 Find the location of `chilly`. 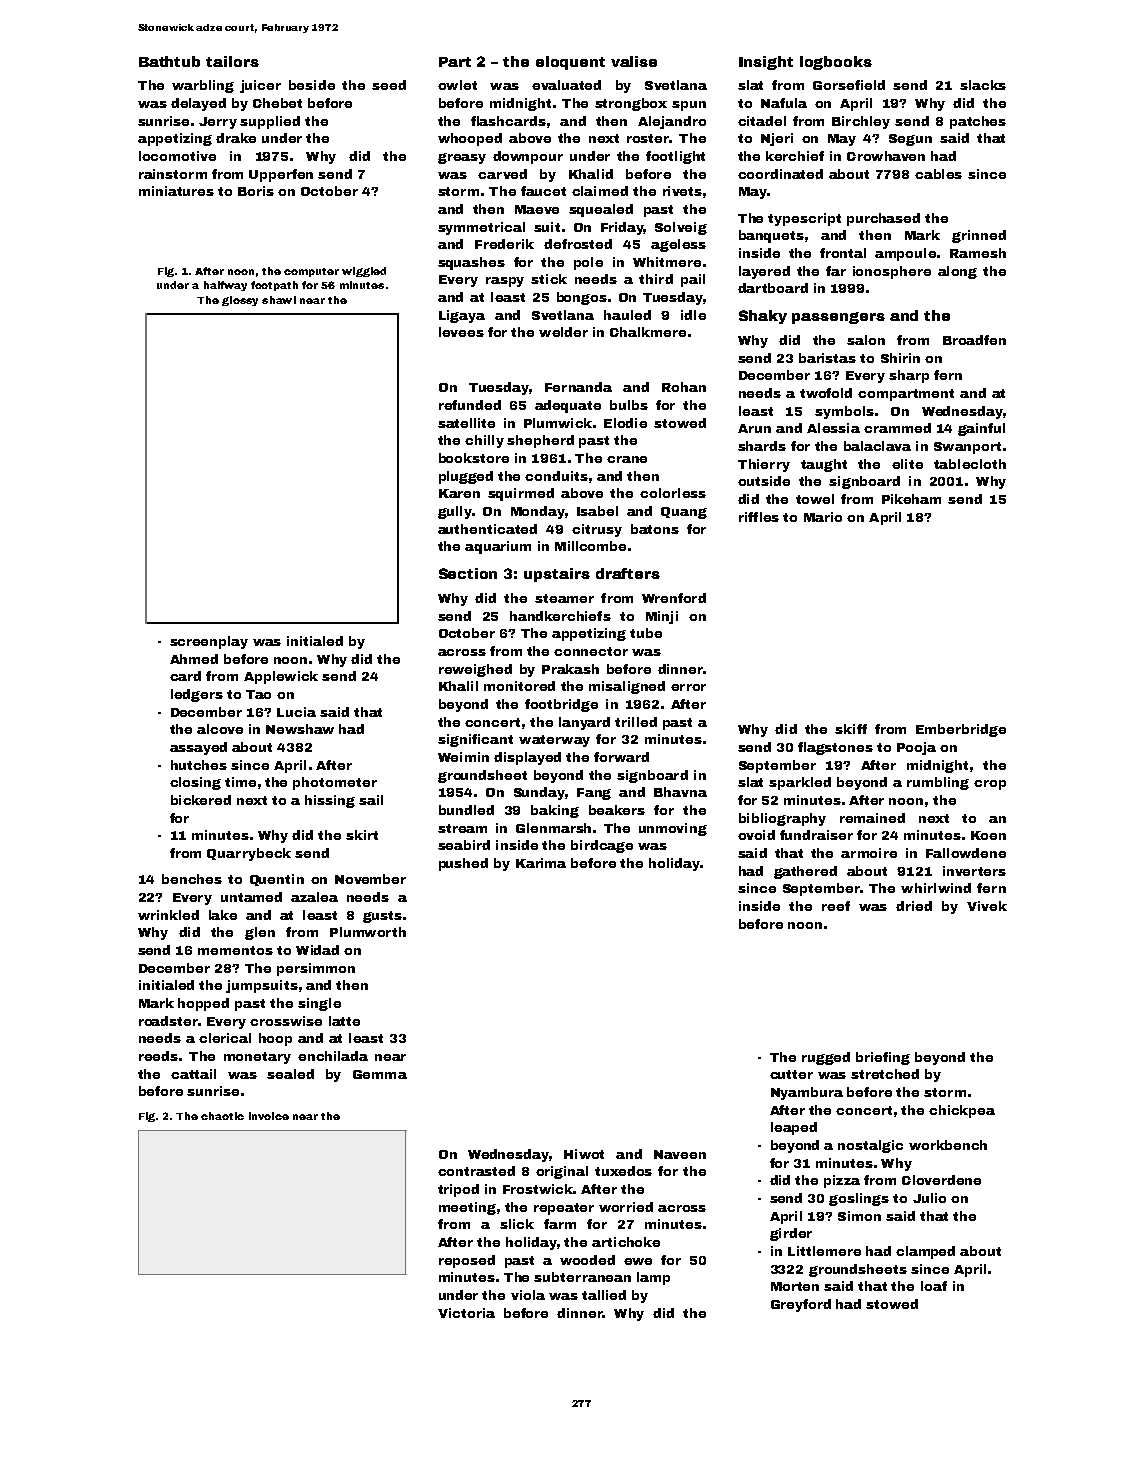

chilly is located at coordinates (484, 441).
